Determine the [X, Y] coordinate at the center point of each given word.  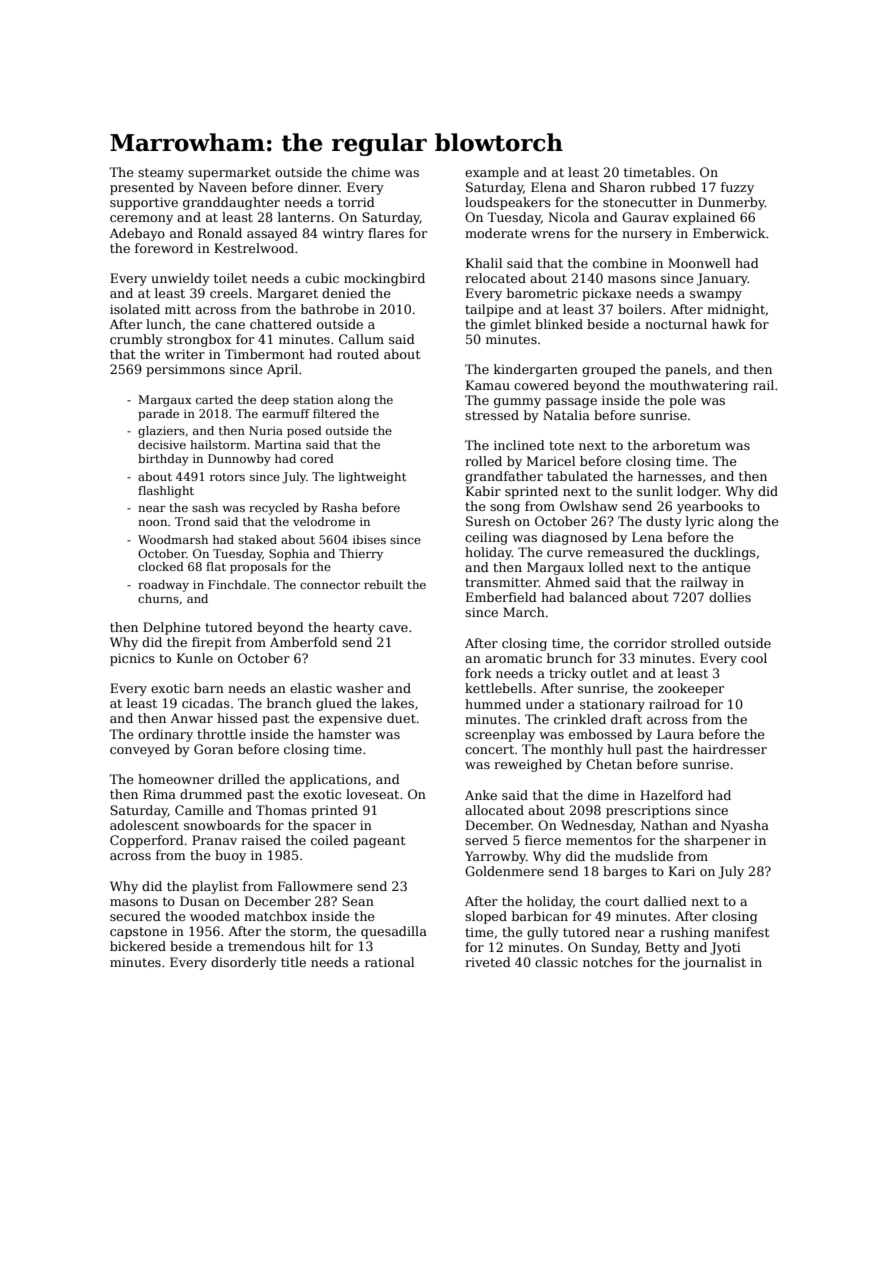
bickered [138, 946]
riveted [488, 962]
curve [564, 553]
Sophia [289, 555]
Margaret [287, 294]
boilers [640, 309]
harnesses [670, 476]
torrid [356, 202]
